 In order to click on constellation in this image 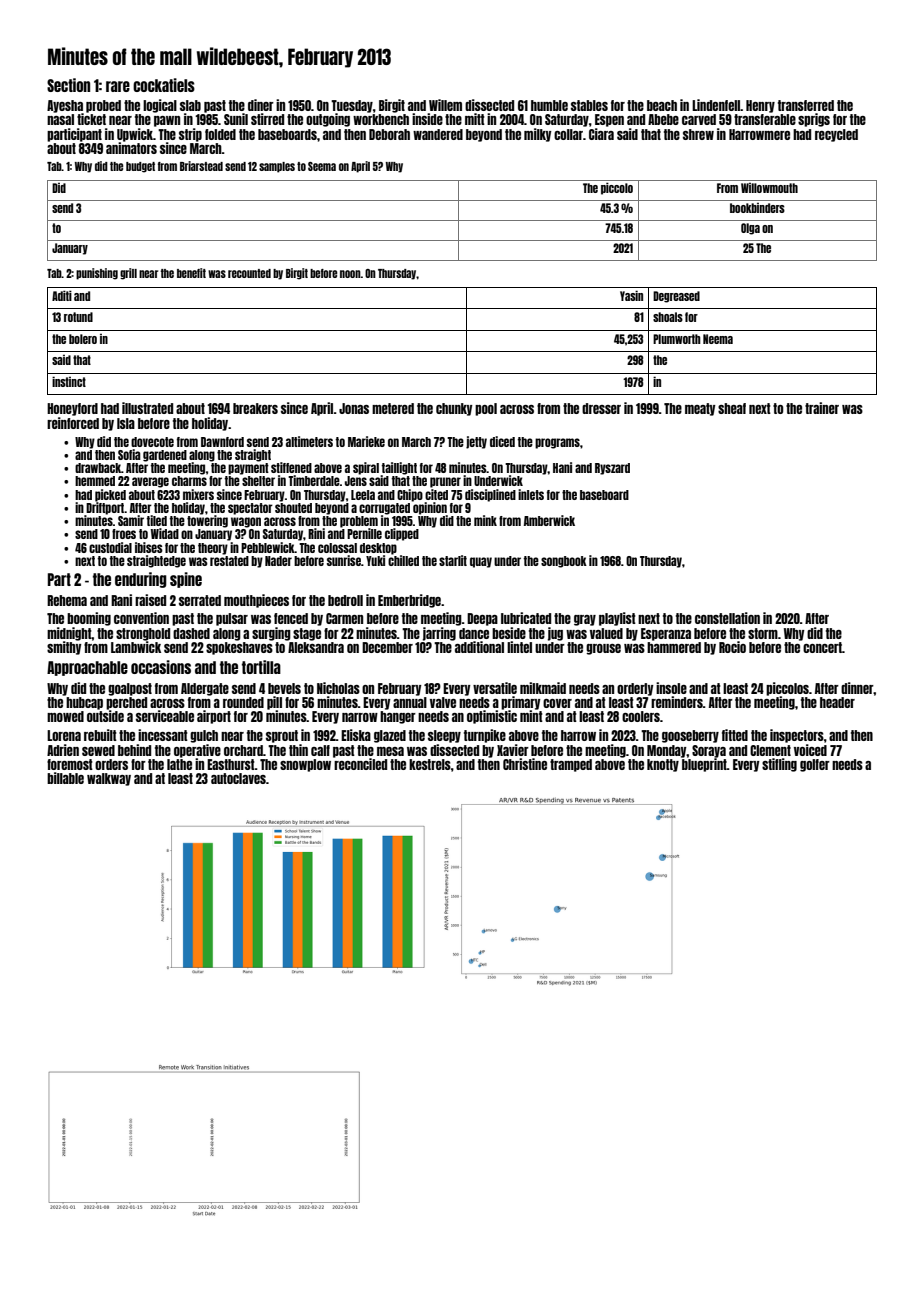, I will do `click(727, 618)`.
